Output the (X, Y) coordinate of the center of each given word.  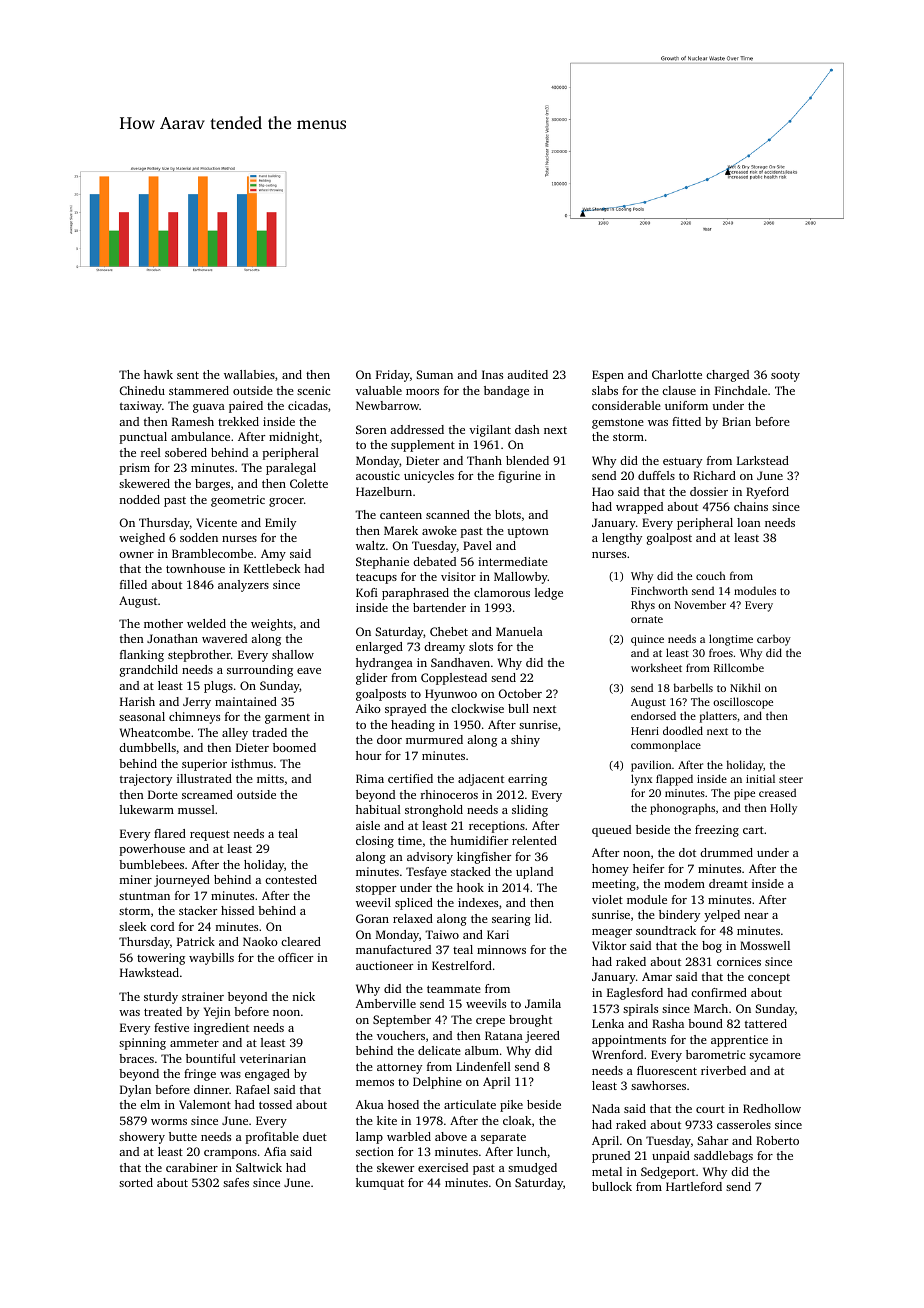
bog (712, 947)
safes (236, 1182)
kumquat (380, 1184)
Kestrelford (462, 965)
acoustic (378, 475)
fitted (686, 421)
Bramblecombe (212, 553)
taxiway (141, 407)
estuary (682, 462)
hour (368, 755)
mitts (270, 778)
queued (611, 831)
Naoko (260, 941)
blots (508, 514)
